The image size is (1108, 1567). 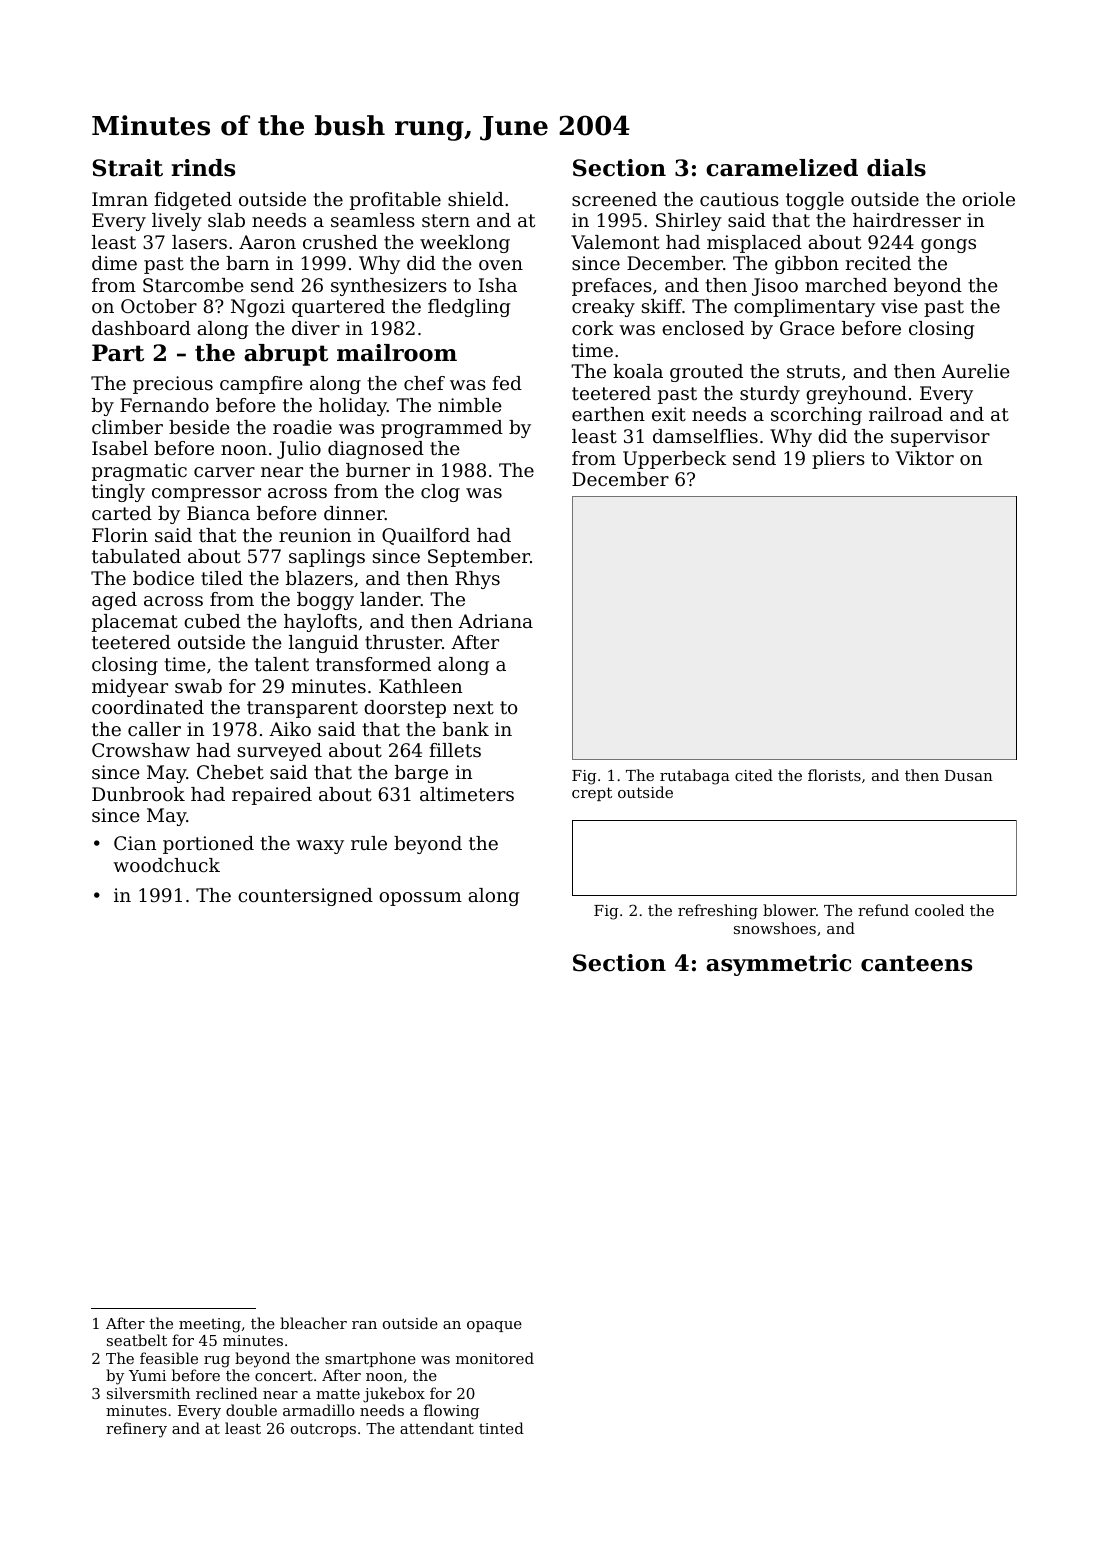 I want to click on dials, so click(x=896, y=168).
